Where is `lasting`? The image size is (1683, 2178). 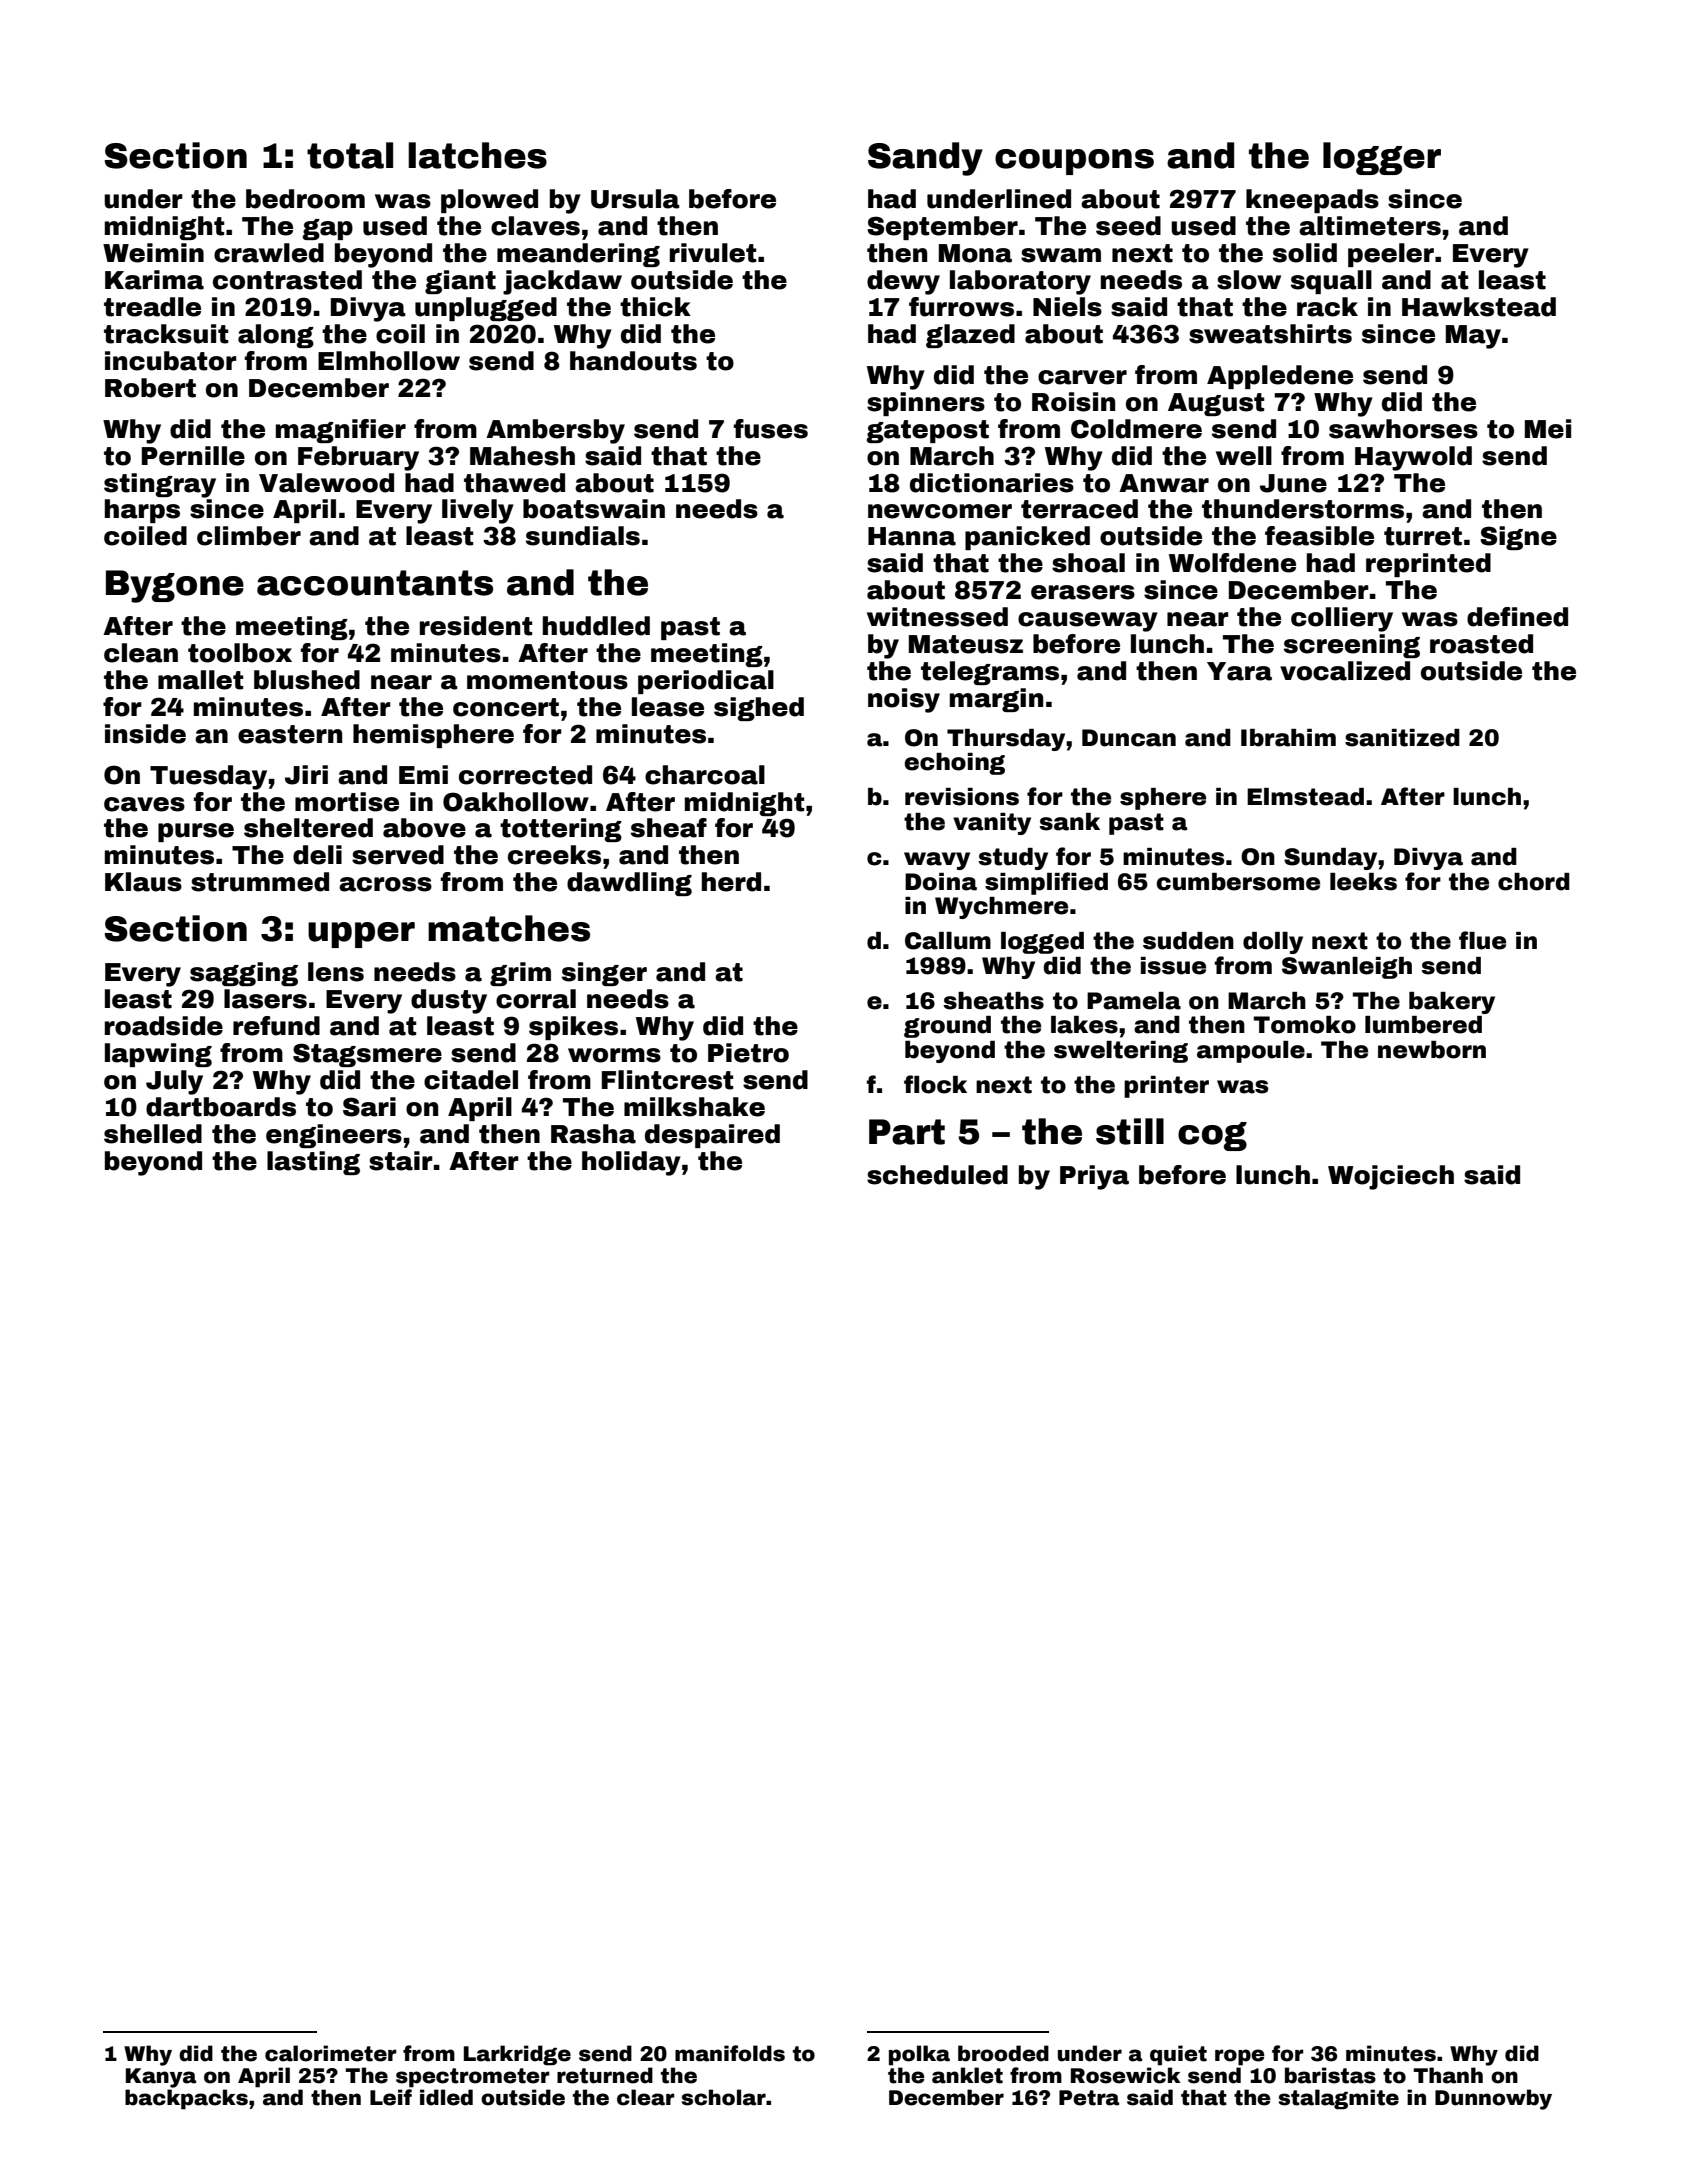 lasting is located at coordinates (313, 1163).
